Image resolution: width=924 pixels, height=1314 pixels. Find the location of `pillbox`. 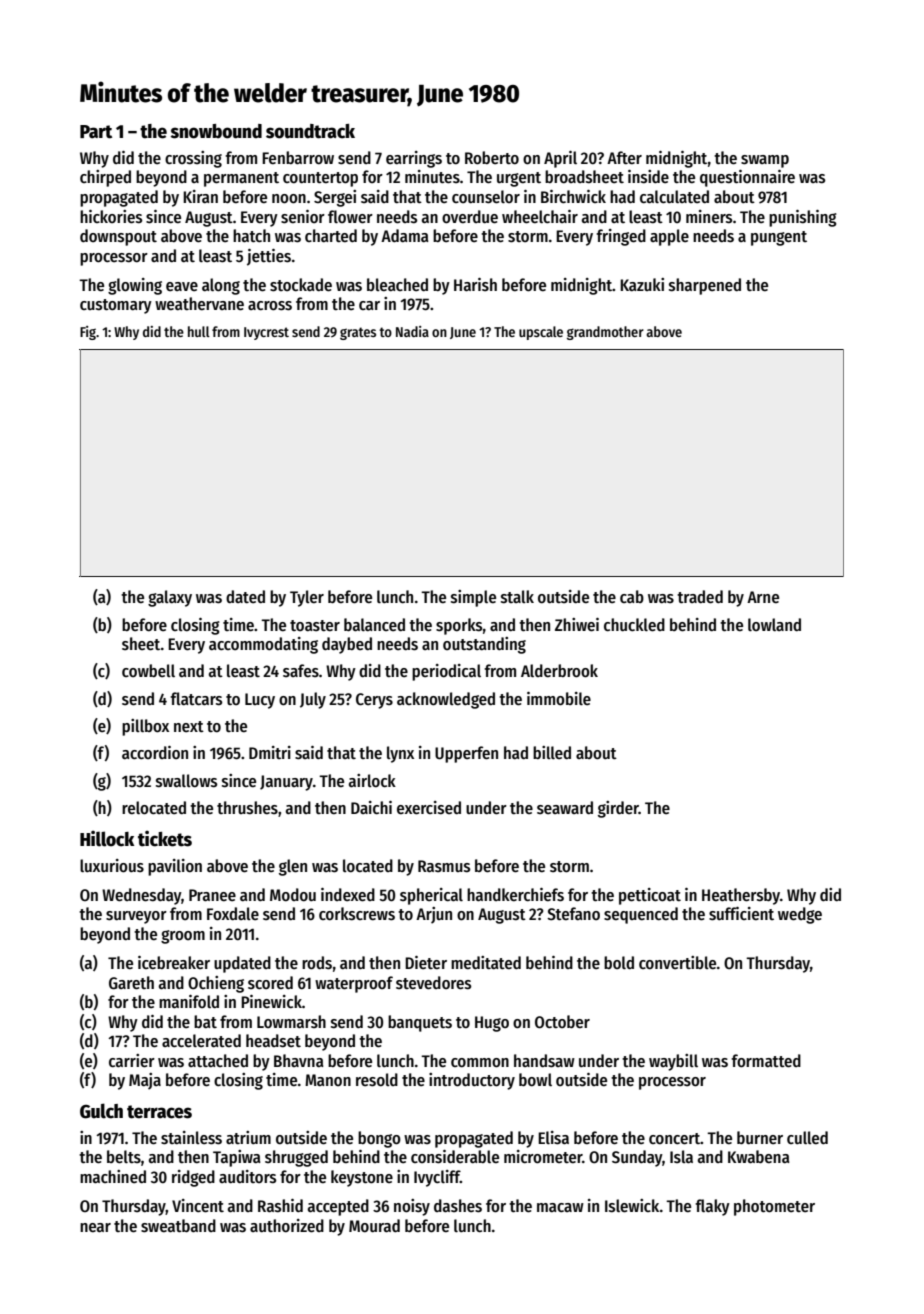

pillbox is located at coordinates (145, 727).
